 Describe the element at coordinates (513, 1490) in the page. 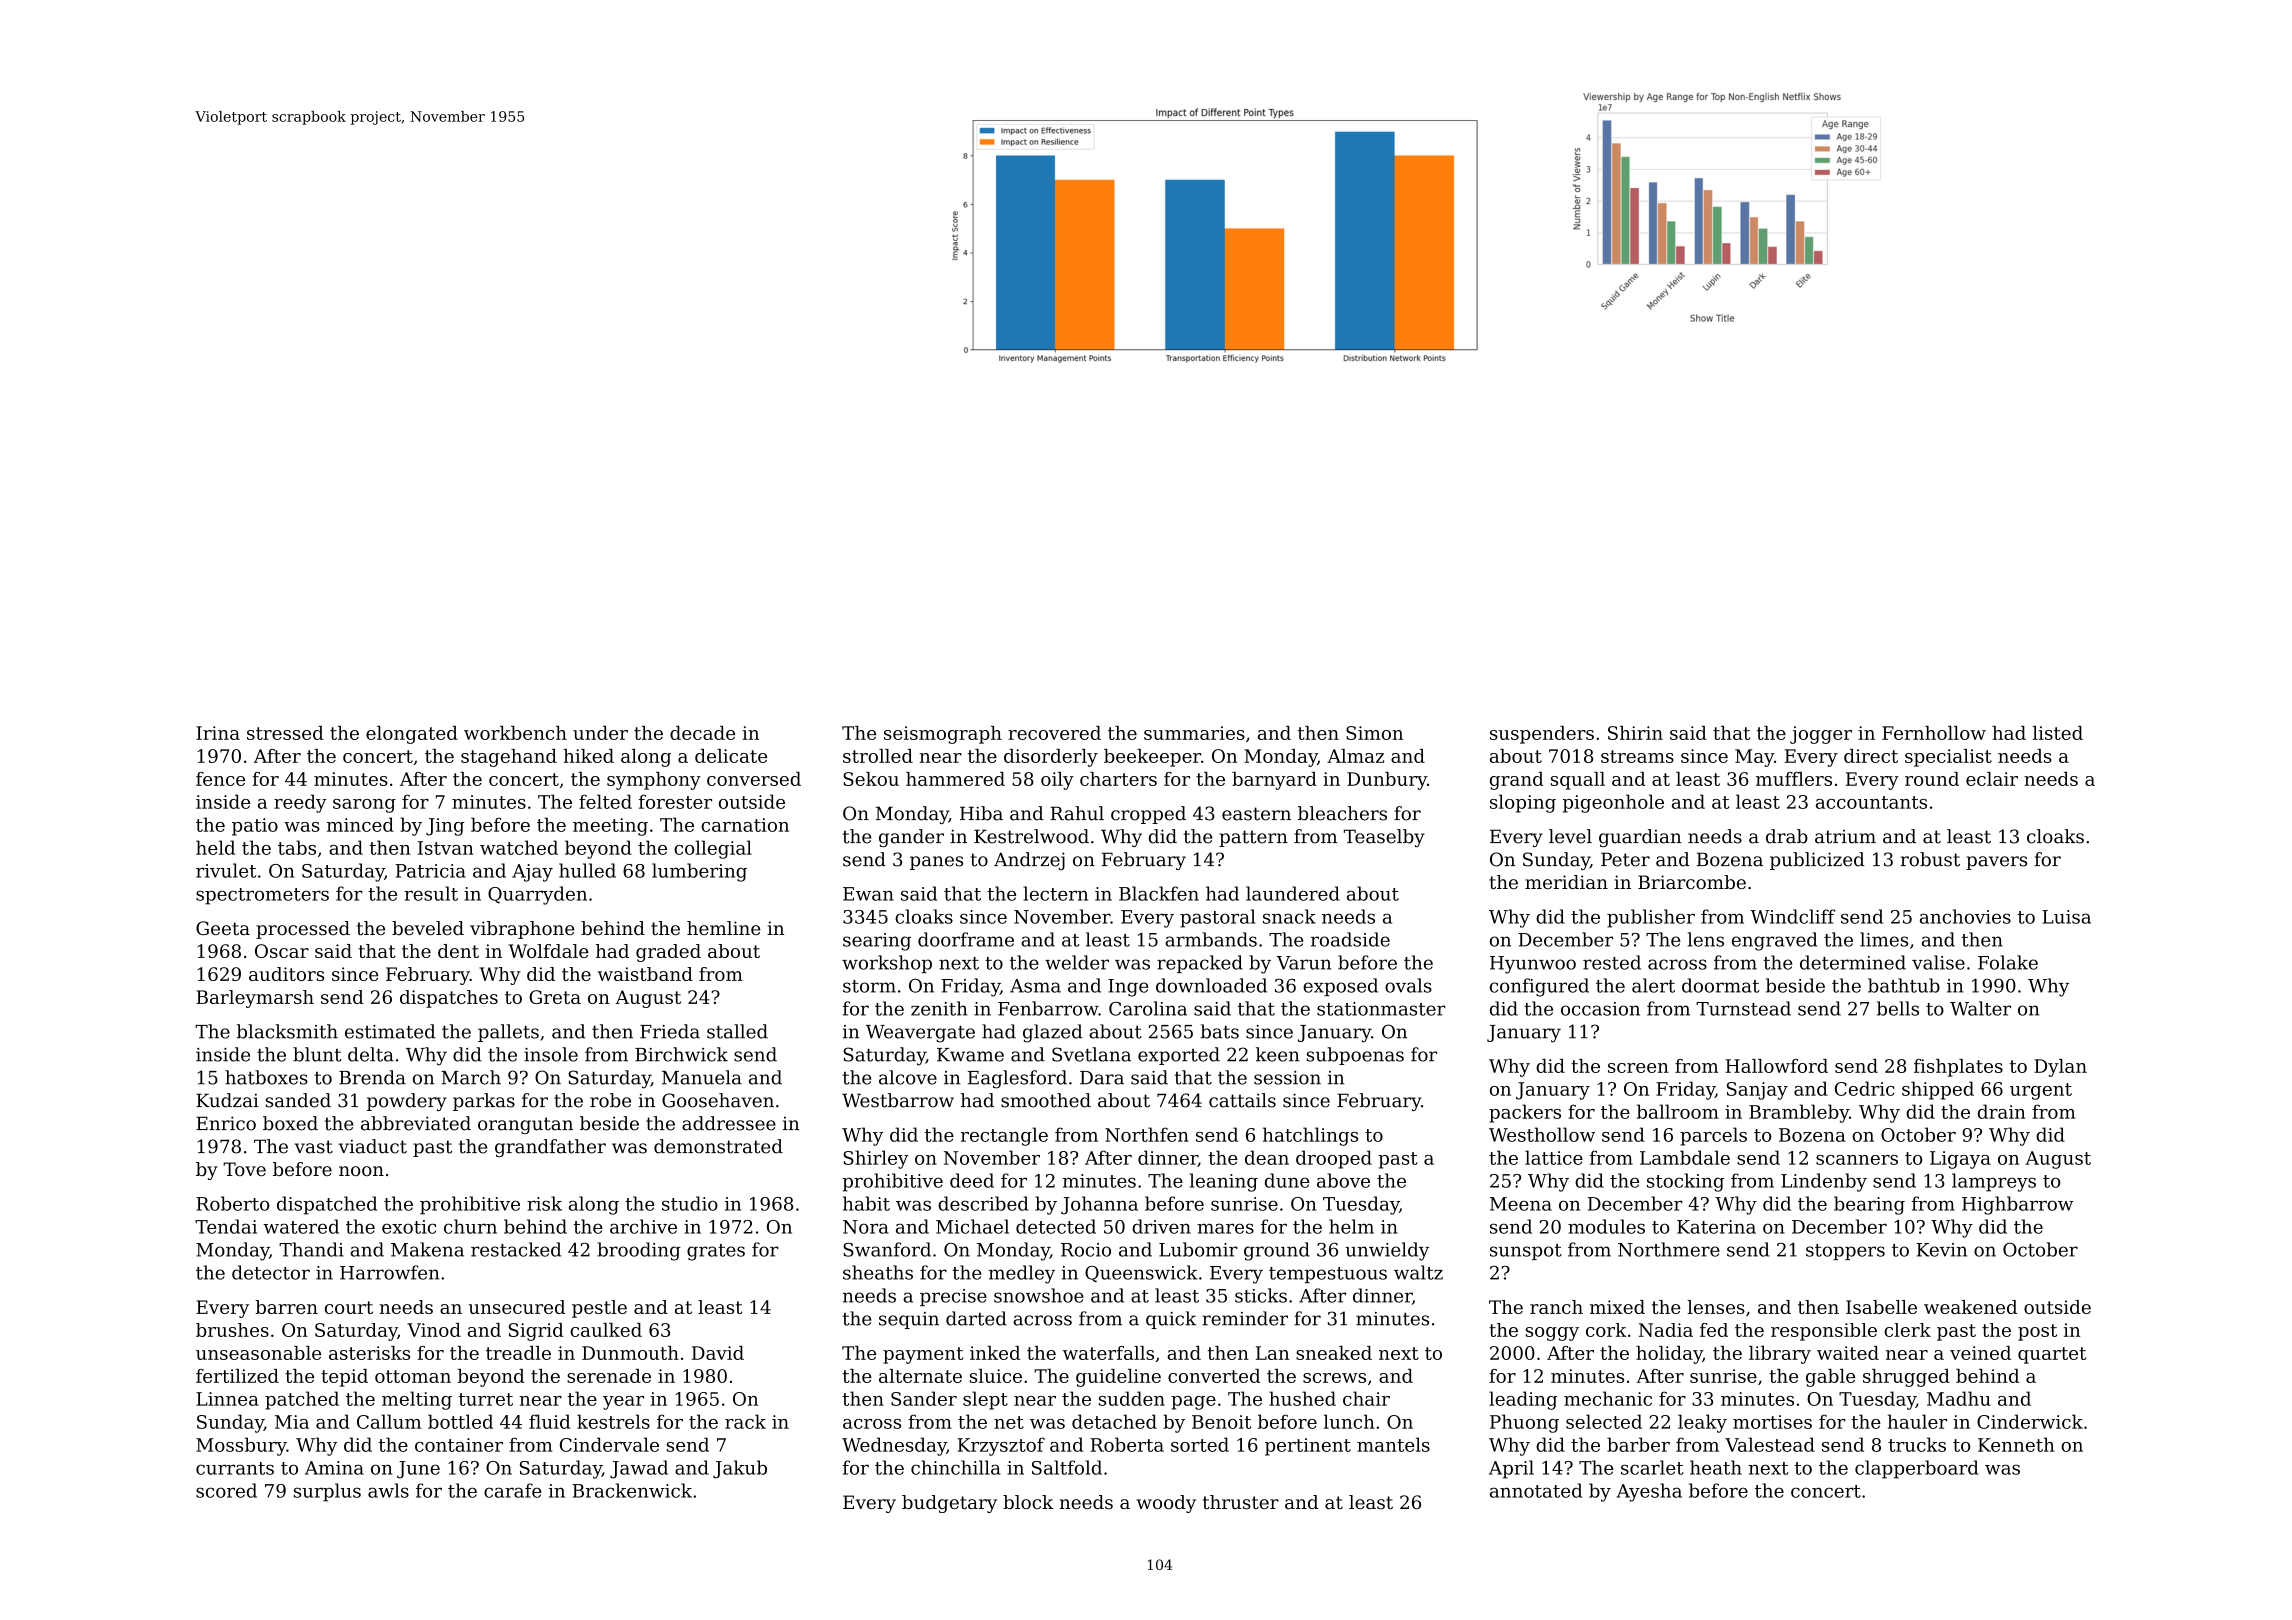

I see `carafe` at that location.
